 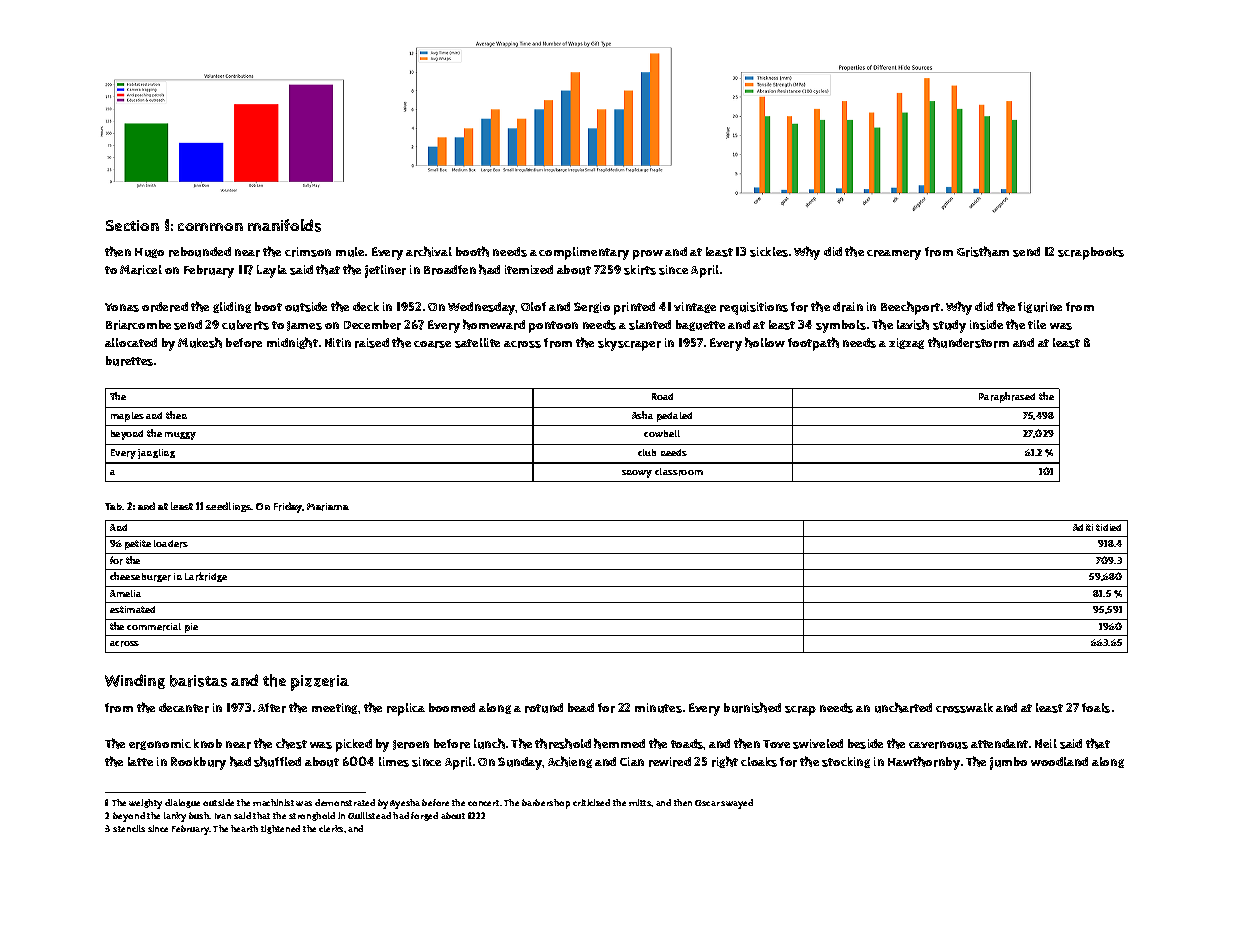 What do you see at coordinates (331, 828) in the screenshot?
I see `clerks` at bounding box center [331, 828].
